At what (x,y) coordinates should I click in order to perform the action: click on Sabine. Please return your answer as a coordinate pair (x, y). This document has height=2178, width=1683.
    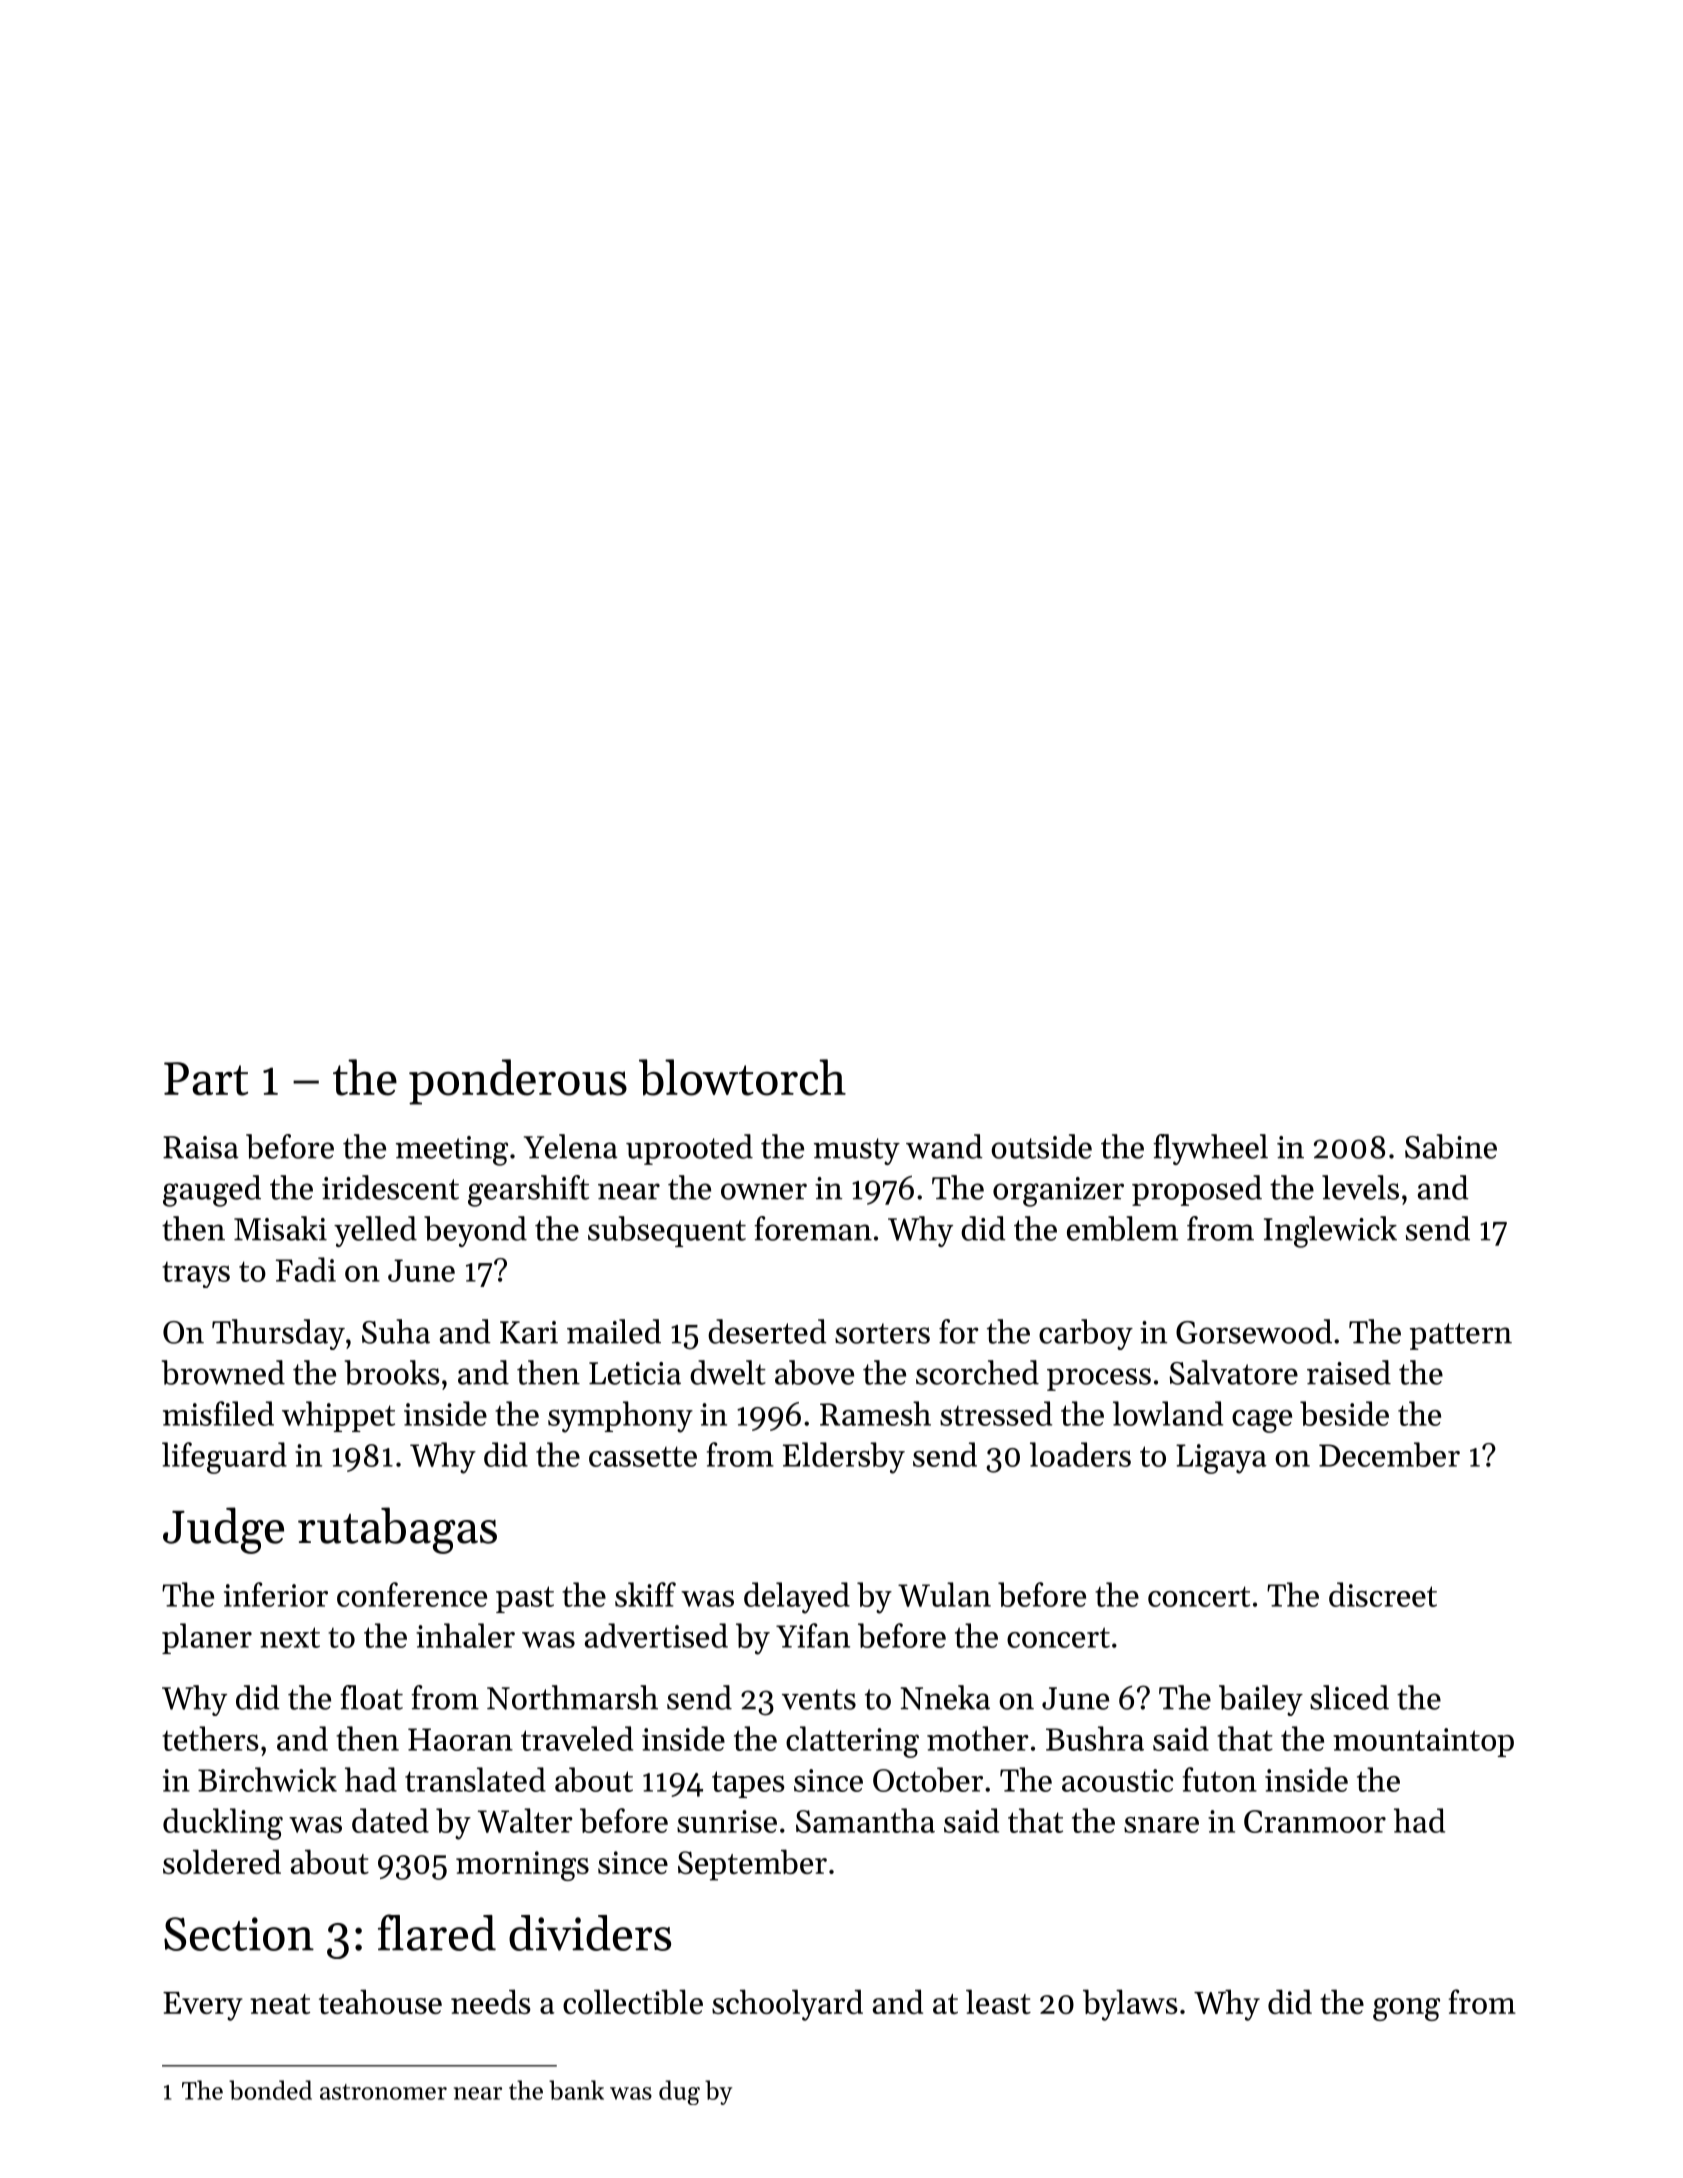
    Looking at the image, I should click on (1451, 1146).
